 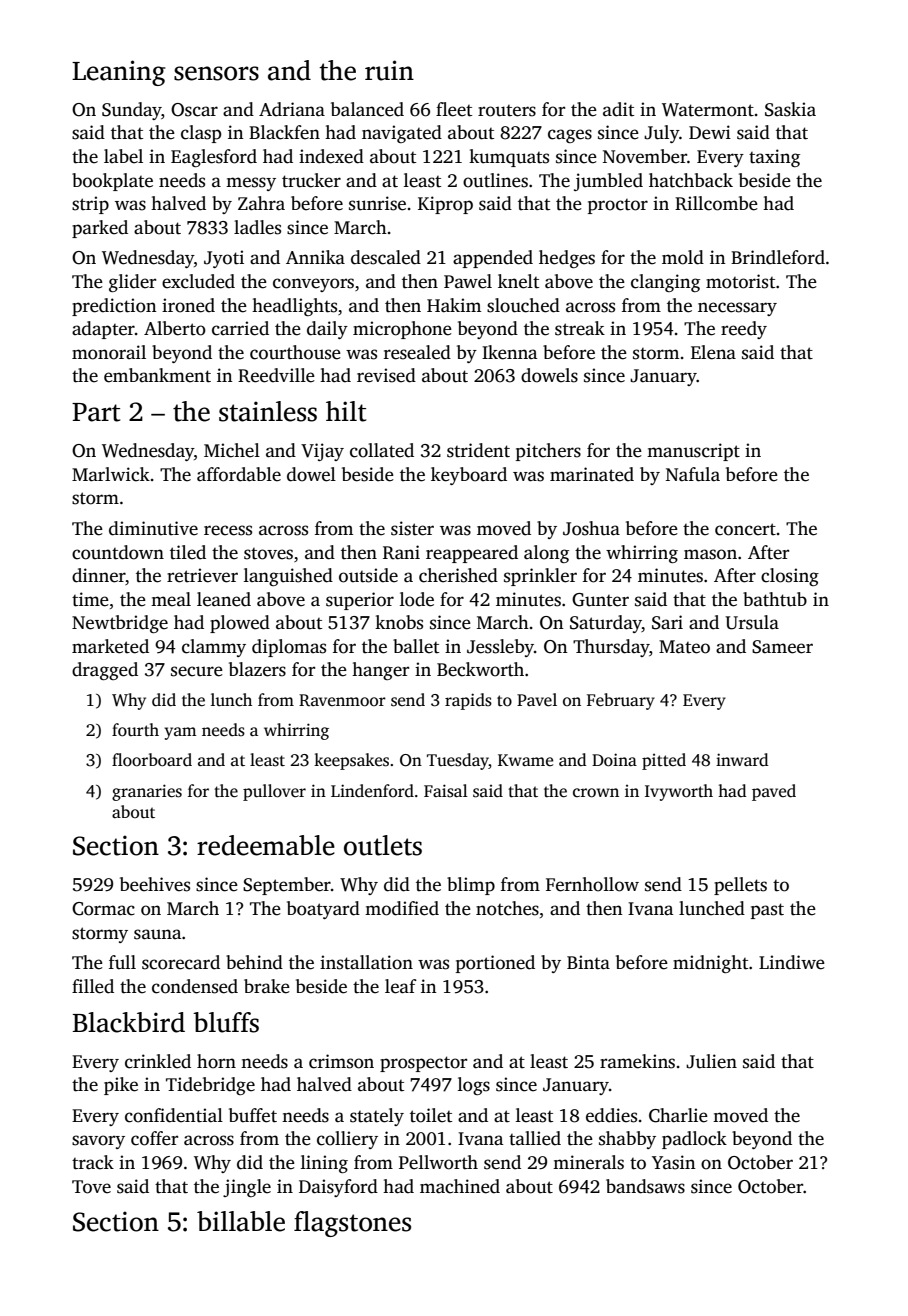 What do you see at coordinates (241, 1221) in the page?
I see `billable` at bounding box center [241, 1221].
